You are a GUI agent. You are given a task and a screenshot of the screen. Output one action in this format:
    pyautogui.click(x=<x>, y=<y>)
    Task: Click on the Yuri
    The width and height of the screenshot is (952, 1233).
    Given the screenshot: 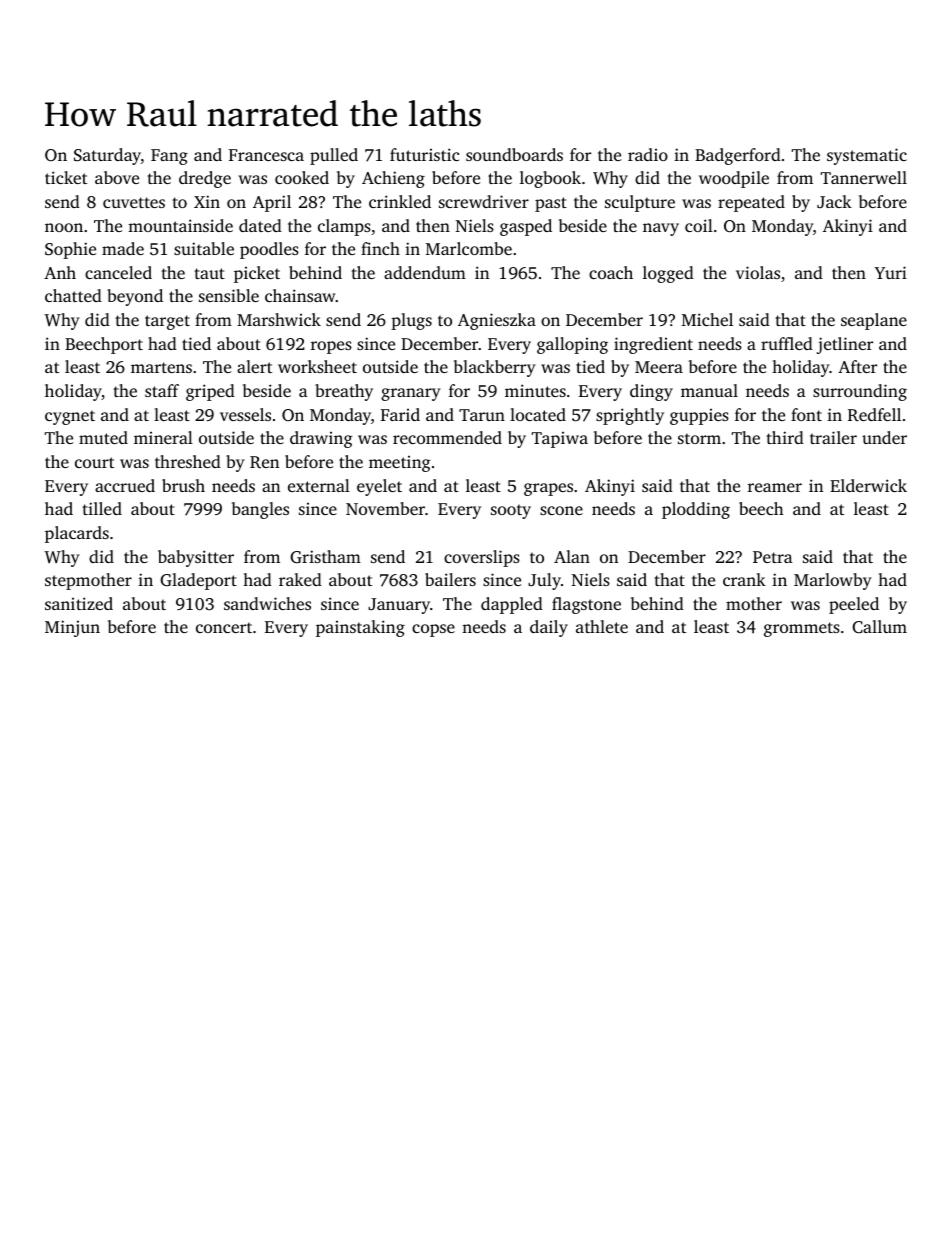 What is the action you would take?
    pyautogui.click(x=891, y=272)
